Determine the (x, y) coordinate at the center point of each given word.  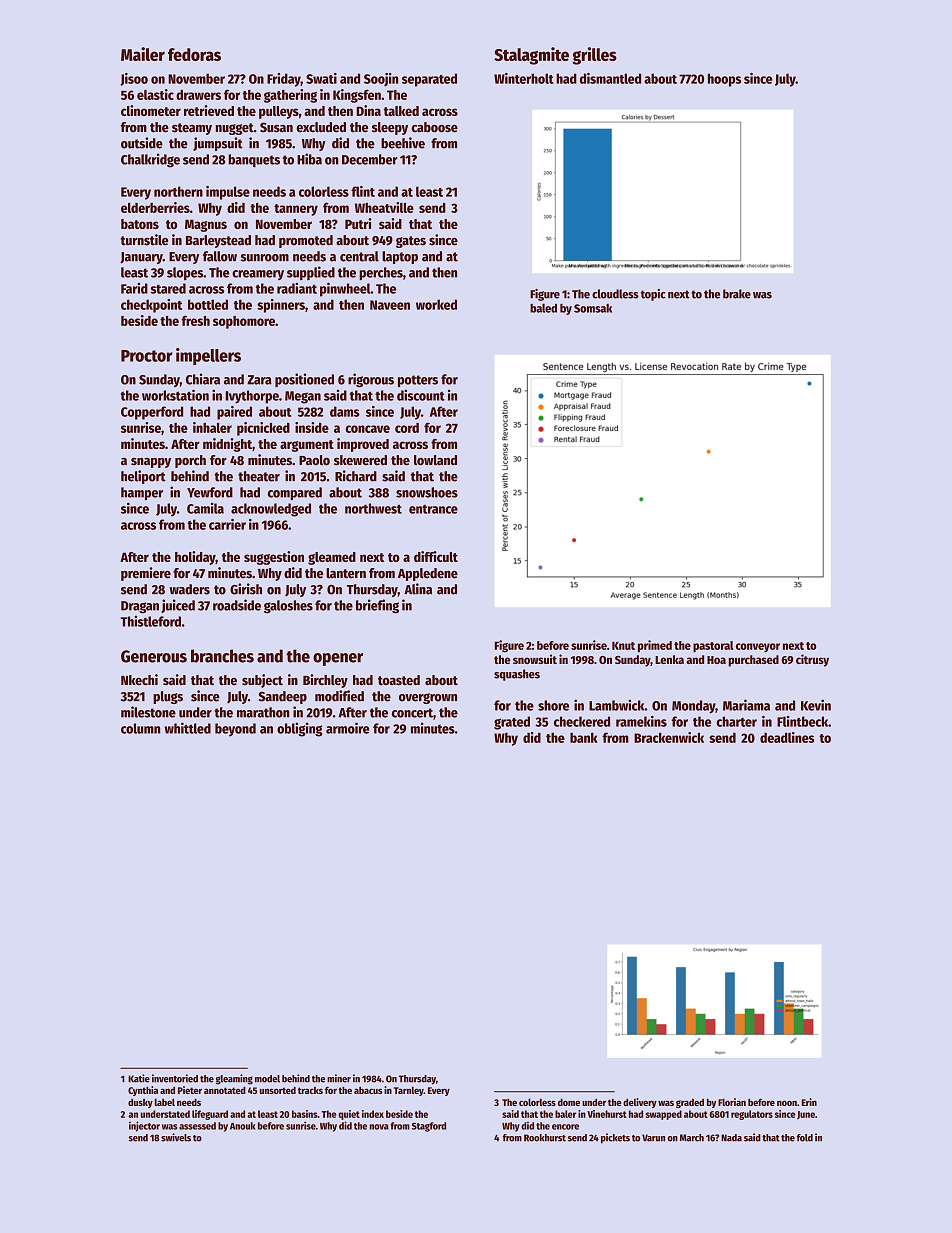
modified (339, 696)
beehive (403, 143)
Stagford (429, 1127)
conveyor (758, 647)
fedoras (194, 54)
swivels (176, 1137)
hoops (724, 80)
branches (222, 656)
